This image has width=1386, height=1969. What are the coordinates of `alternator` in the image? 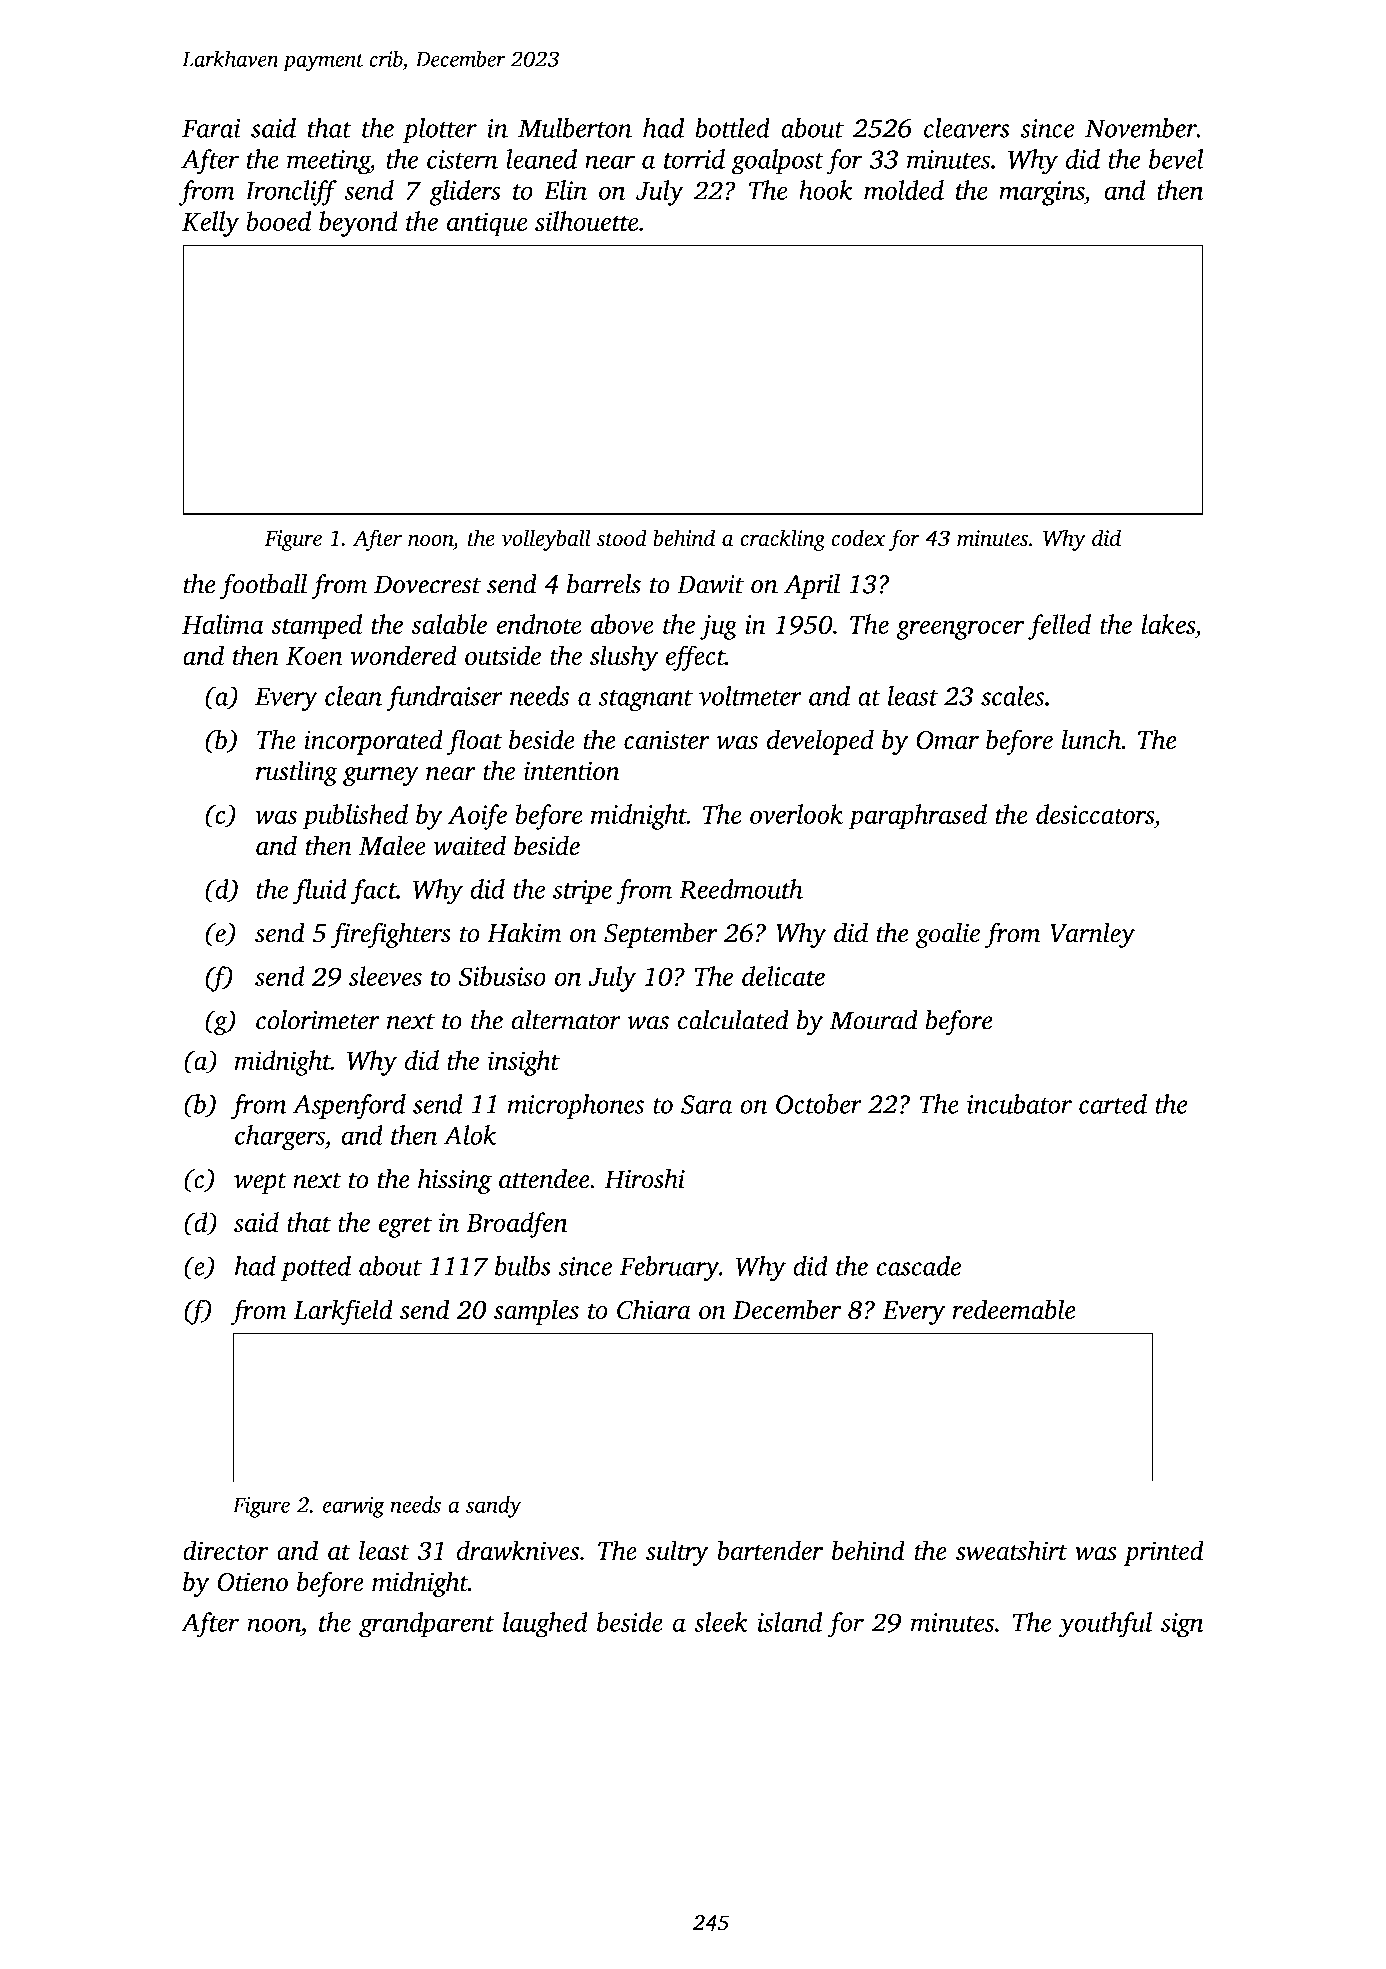 It's located at (566, 1020).
